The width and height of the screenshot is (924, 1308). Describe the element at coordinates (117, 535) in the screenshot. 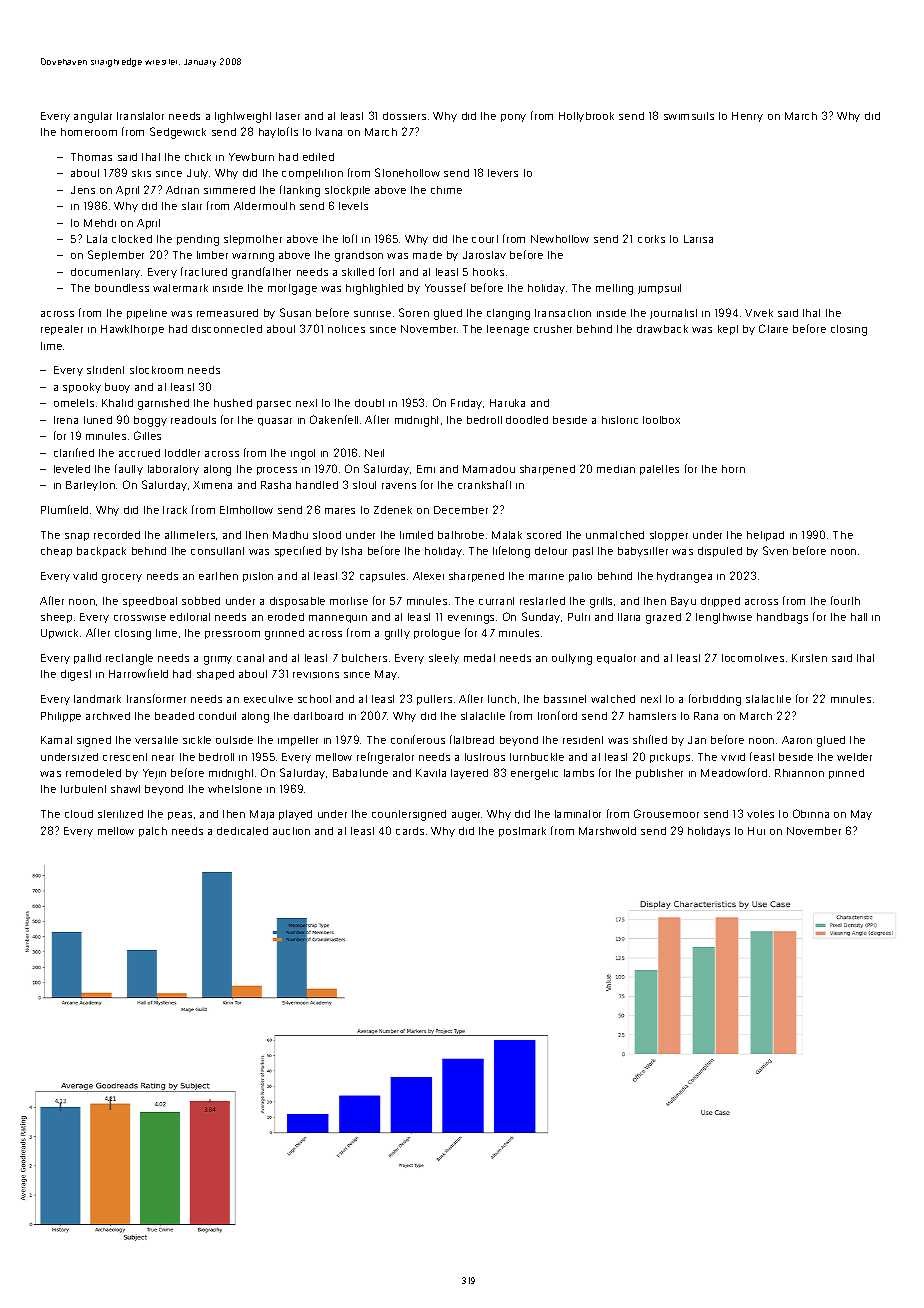

I see `recorded` at that location.
